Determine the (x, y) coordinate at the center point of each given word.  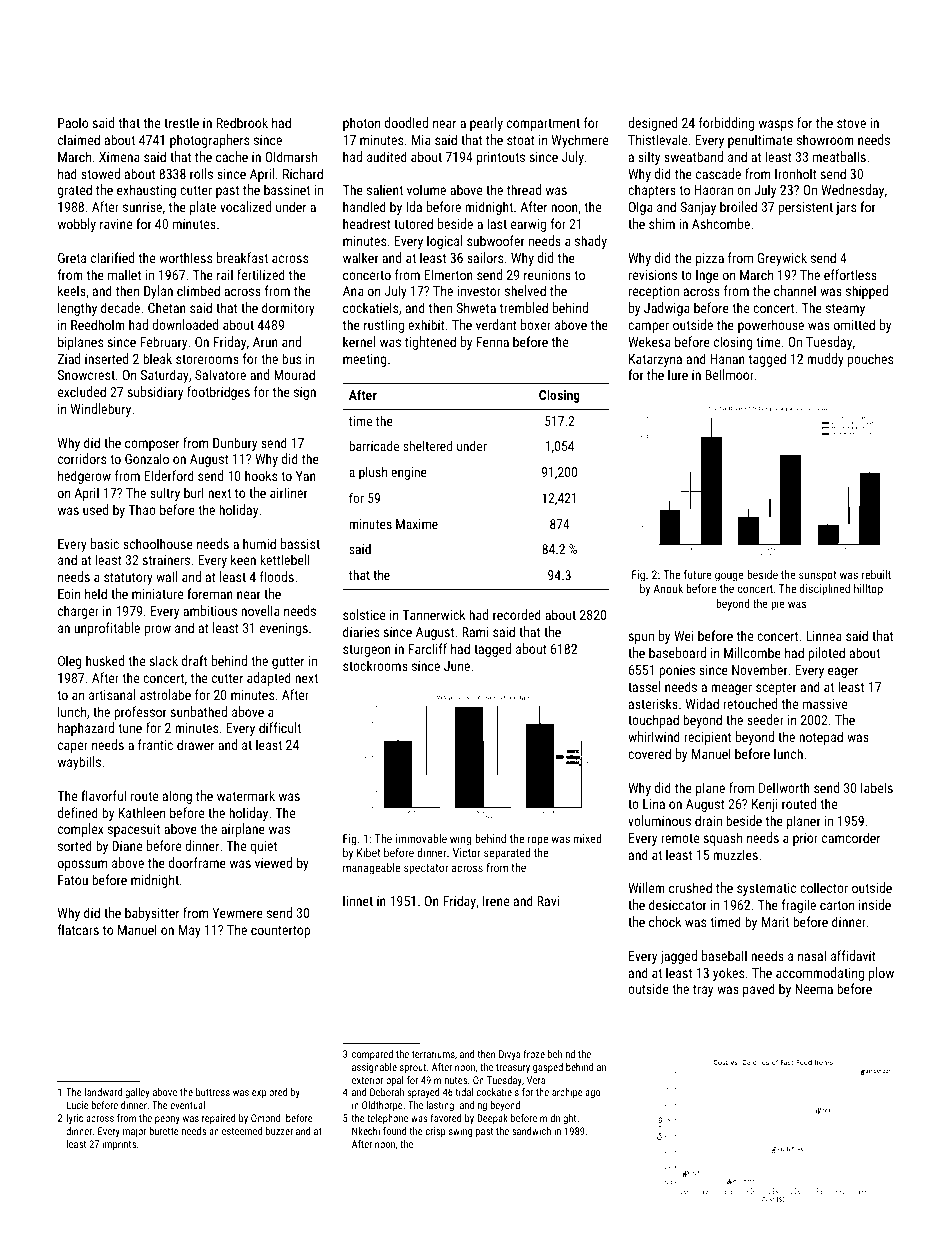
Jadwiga (667, 309)
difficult (280, 727)
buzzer (279, 1131)
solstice (364, 614)
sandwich (531, 1131)
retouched (750, 703)
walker (361, 257)
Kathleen (142, 812)
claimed (79, 139)
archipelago (576, 1093)
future (698, 574)
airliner (289, 492)
